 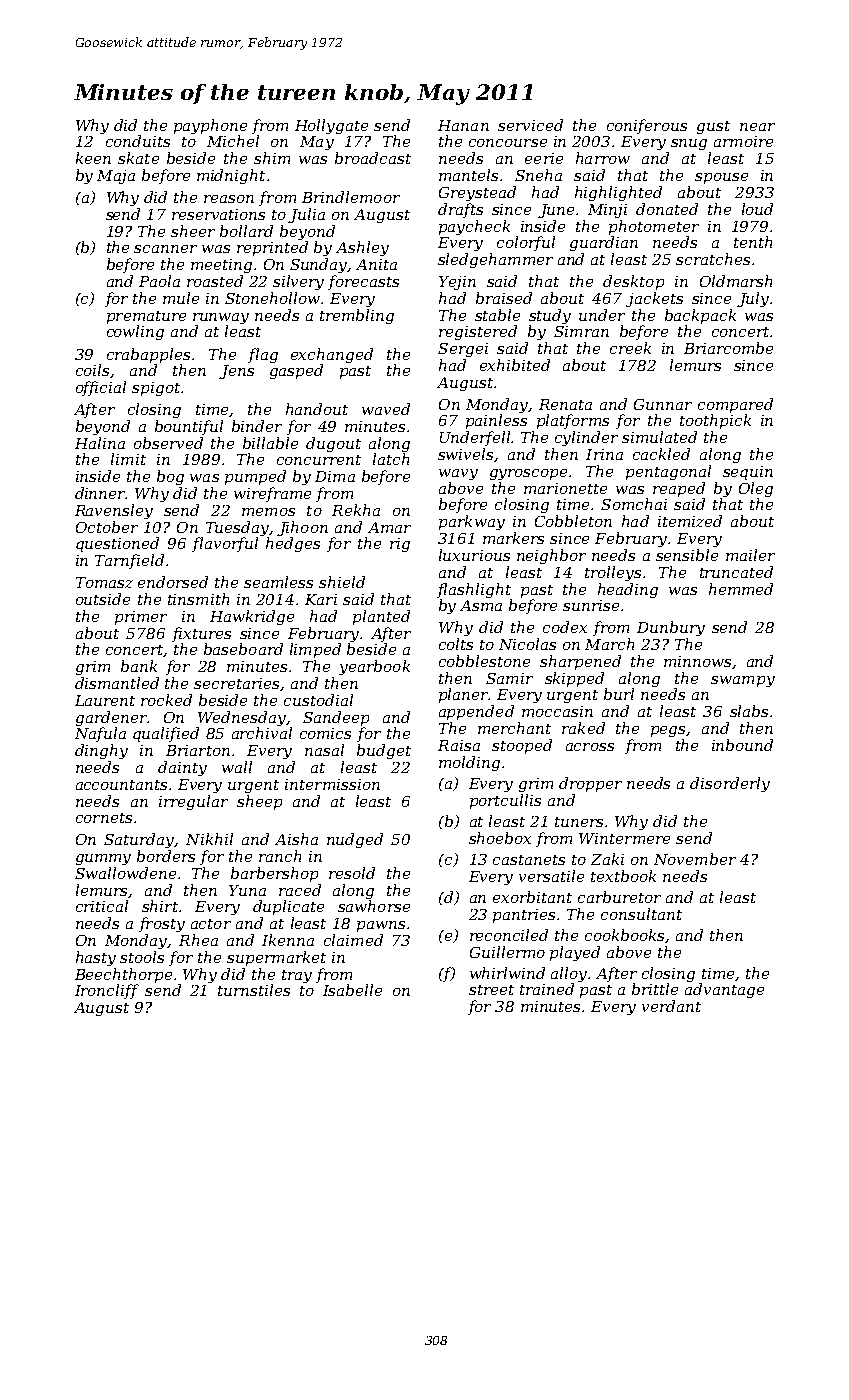 I want to click on bank, so click(x=139, y=666).
